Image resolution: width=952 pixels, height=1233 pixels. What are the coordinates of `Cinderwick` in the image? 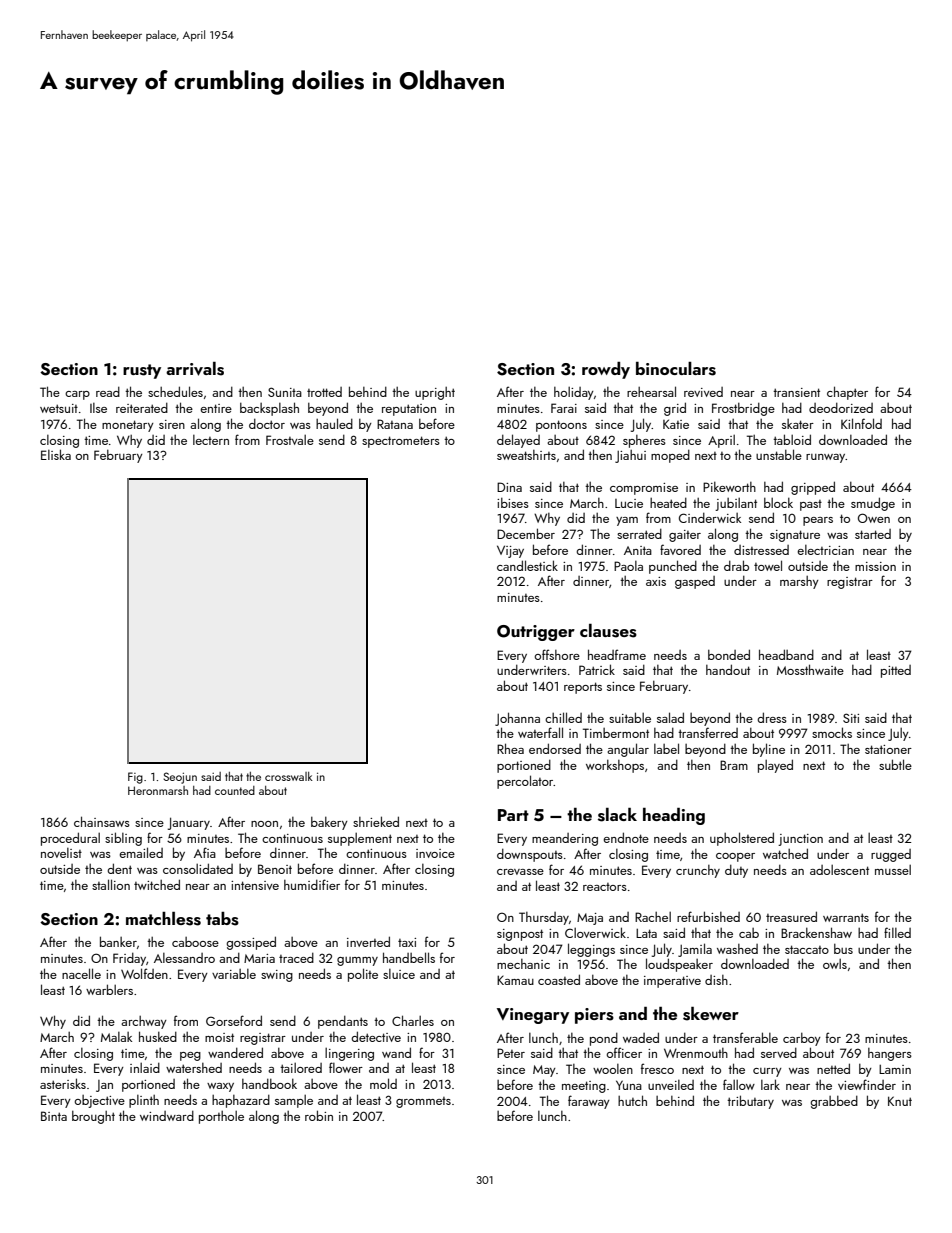 It's located at (710, 517).
